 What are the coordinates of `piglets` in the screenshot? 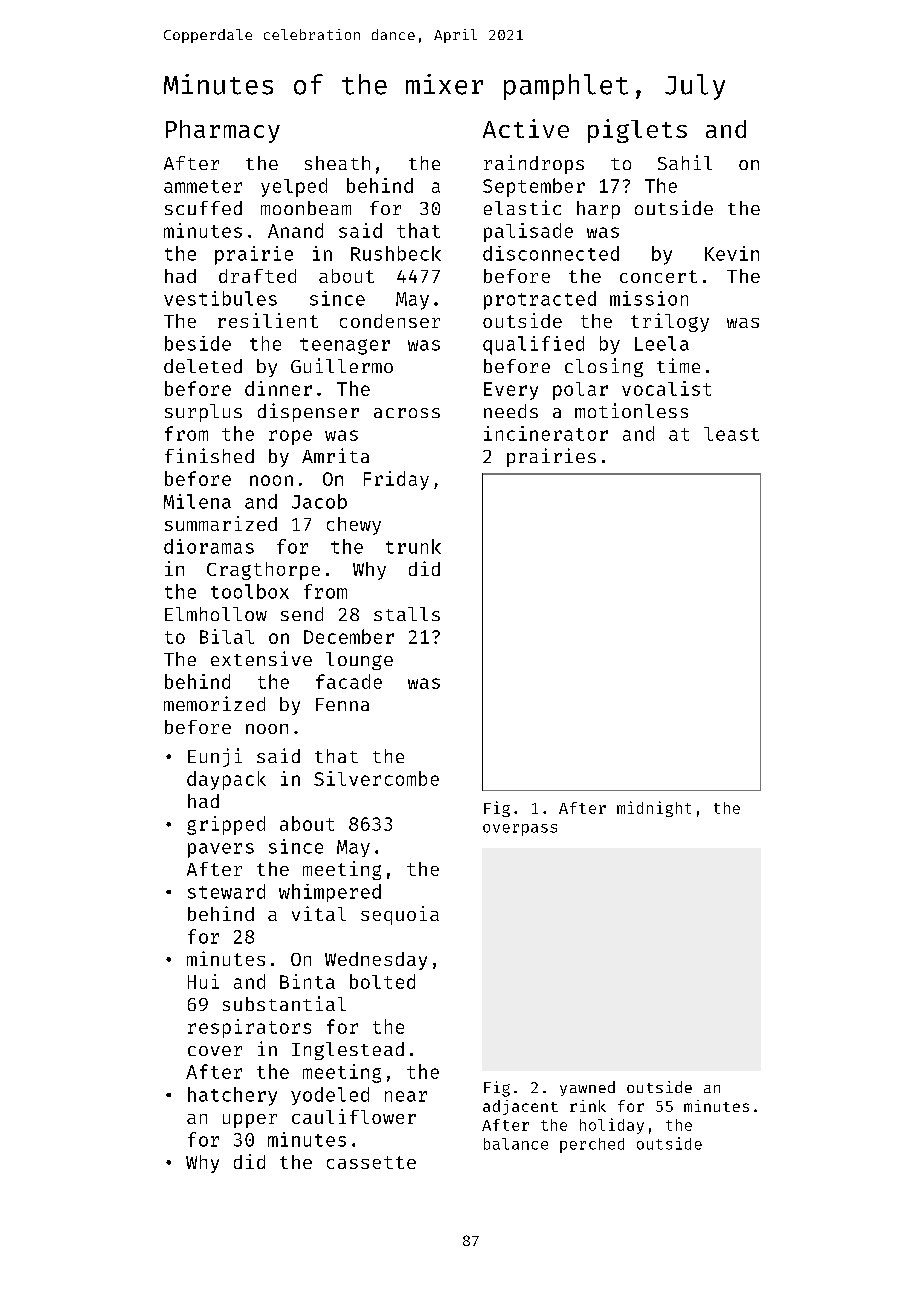 It's located at (637, 131).
